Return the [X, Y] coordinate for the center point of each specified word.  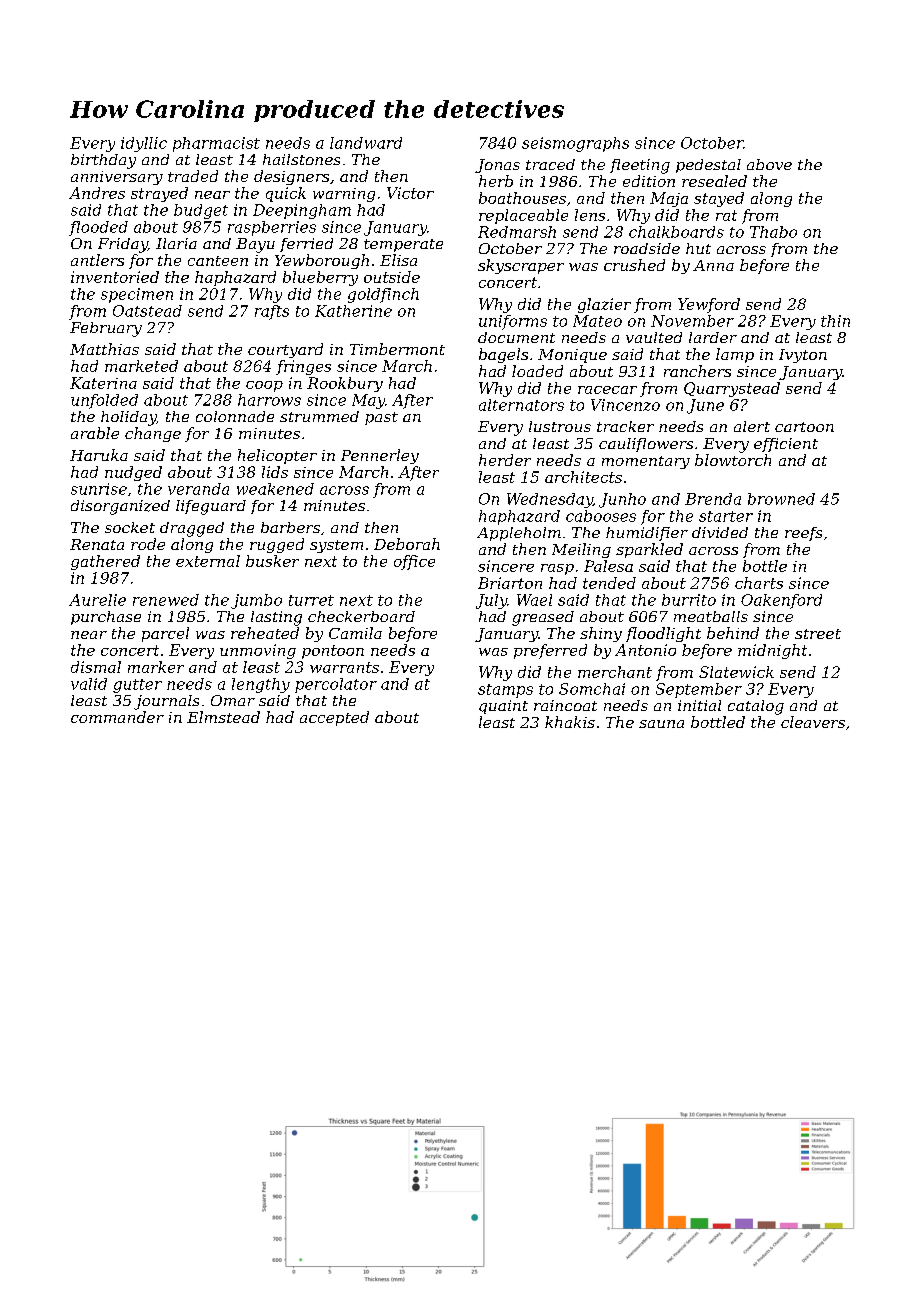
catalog [756, 707]
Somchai [592, 689]
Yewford [709, 305]
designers [291, 177]
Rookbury [345, 384]
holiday [128, 418]
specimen [137, 295]
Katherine [353, 311]
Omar [233, 700]
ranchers [697, 371]
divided [720, 532]
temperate [403, 245]
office [414, 562]
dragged [192, 529]
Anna [713, 265]
